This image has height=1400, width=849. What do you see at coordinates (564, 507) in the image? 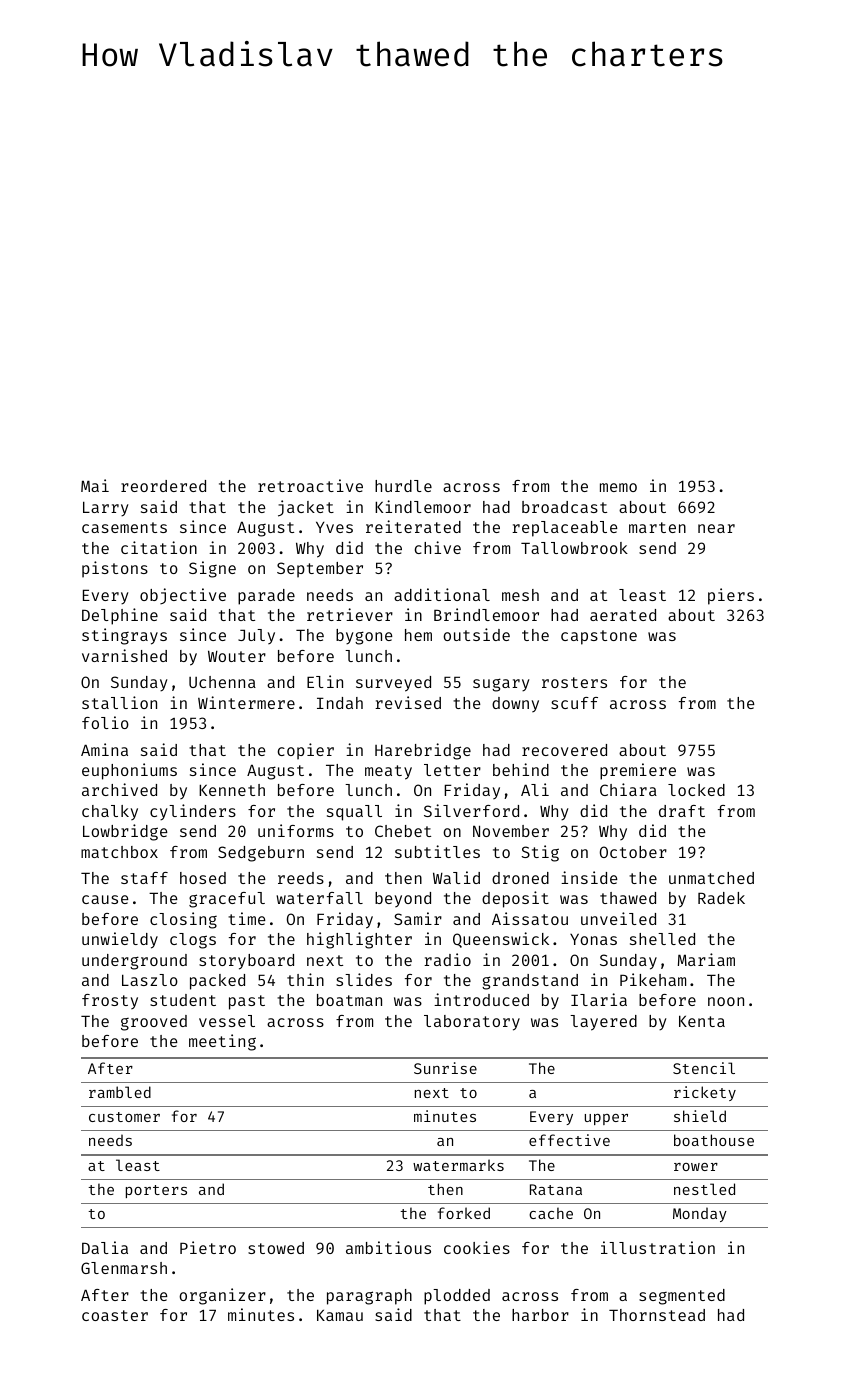
I see `broadcast` at bounding box center [564, 507].
